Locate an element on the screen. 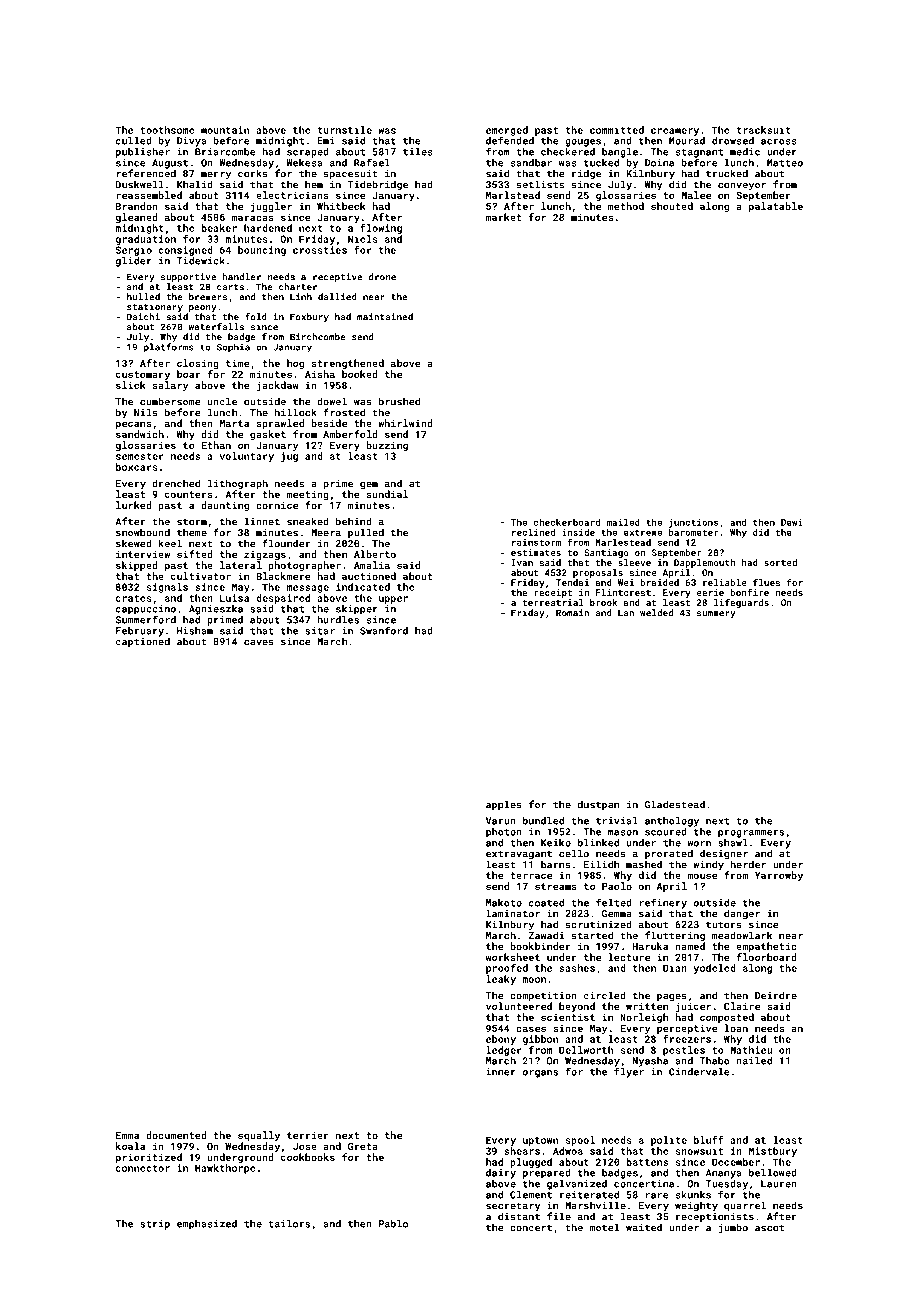  photon is located at coordinates (504, 833).
